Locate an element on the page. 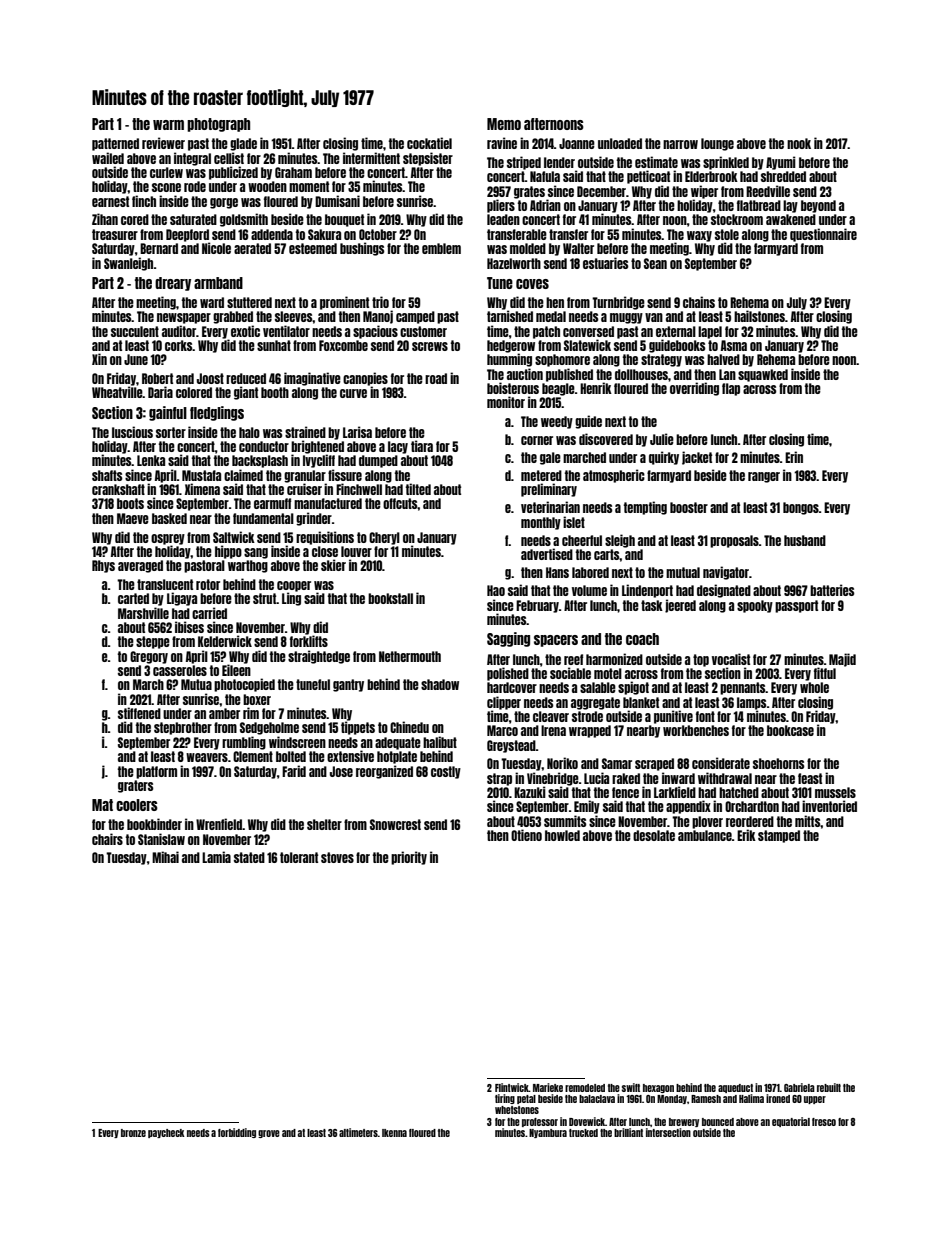 The width and height of the page is (952, 1233). offcuts is located at coordinates (400, 503).
